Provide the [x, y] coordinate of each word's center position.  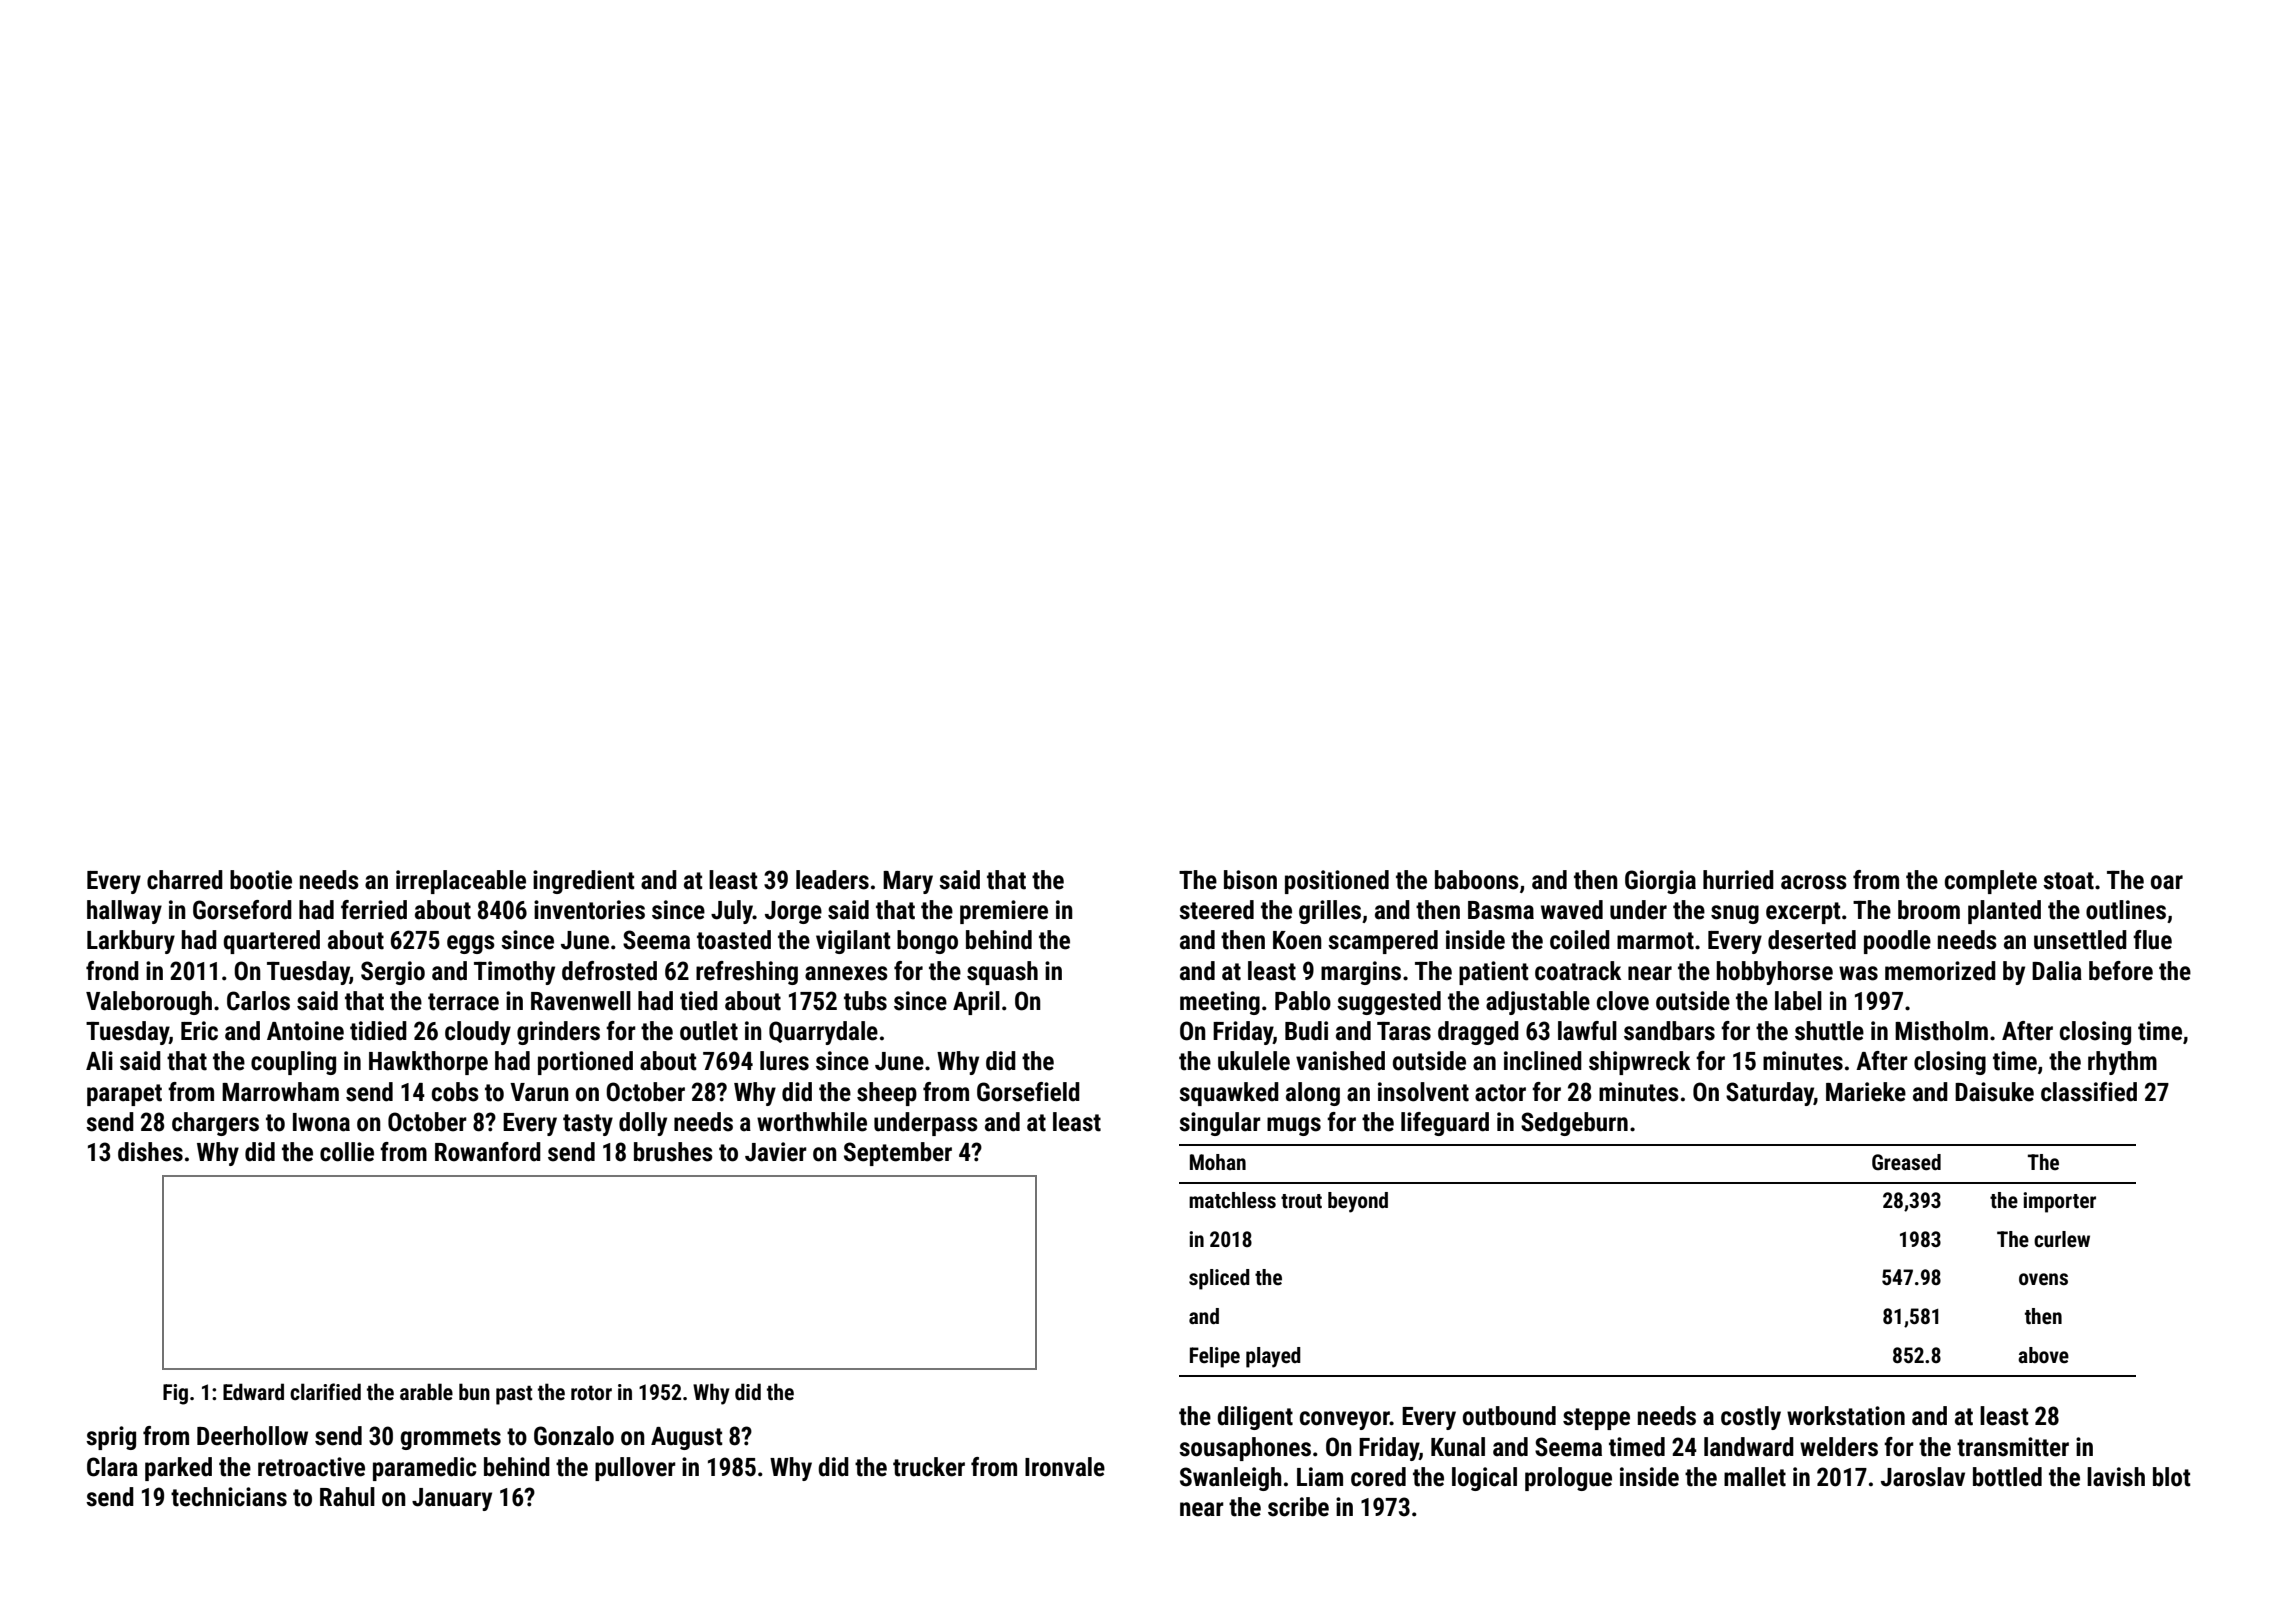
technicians [229, 1497]
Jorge [793, 912]
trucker [929, 1467]
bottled [2007, 1477]
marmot [1655, 941]
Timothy [514, 973]
